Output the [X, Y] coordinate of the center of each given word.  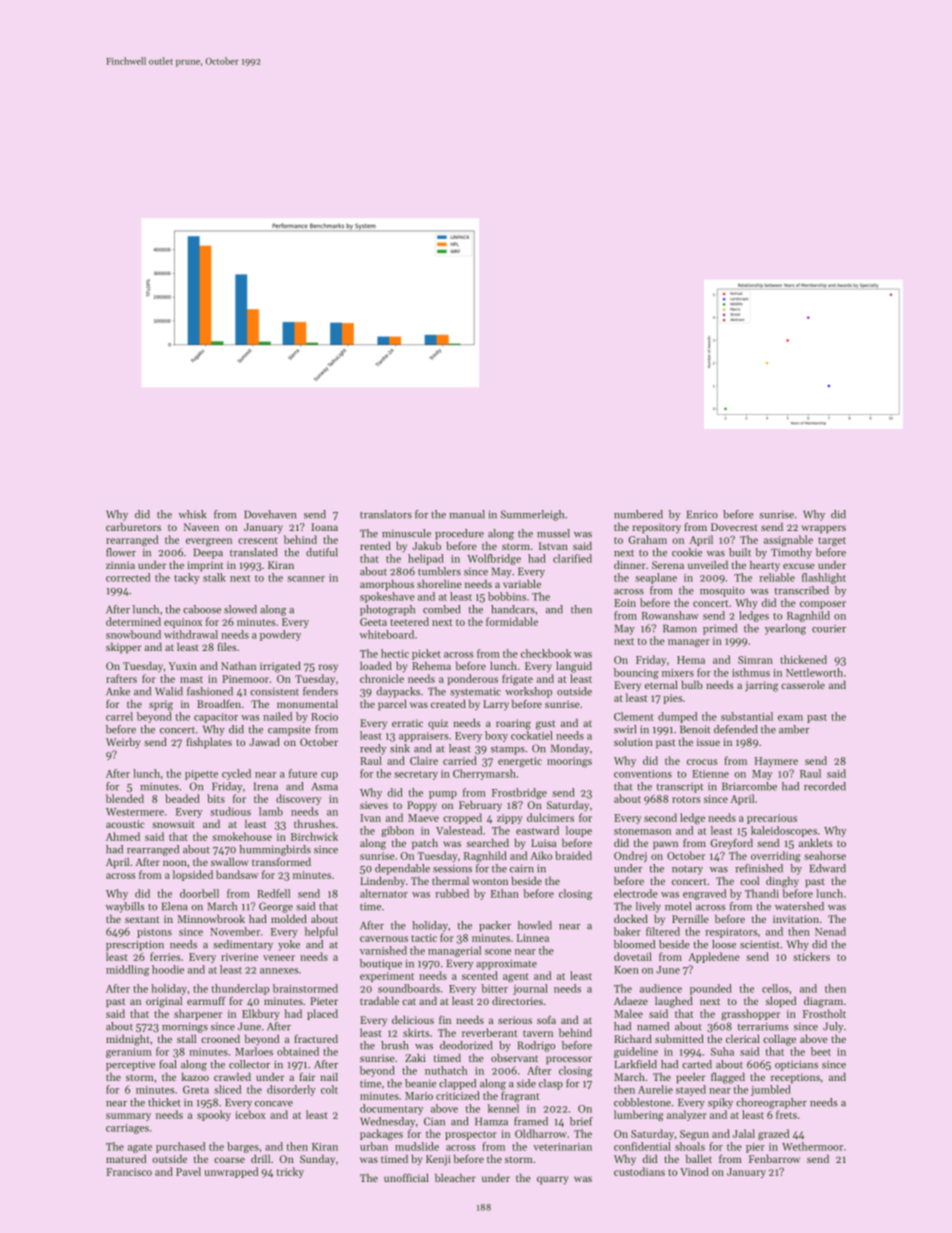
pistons [154, 933]
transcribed [802, 590]
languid [574, 667]
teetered [409, 621]
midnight [128, 1040]
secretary [416, 775]
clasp [551, 1084]
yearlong [785, 629]
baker [627, 931]
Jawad [264, 741]
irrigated [280, 667]
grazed [773, 1134]
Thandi [762, 893]
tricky [290, 1172]
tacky [186, 578]
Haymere [776, 762]
